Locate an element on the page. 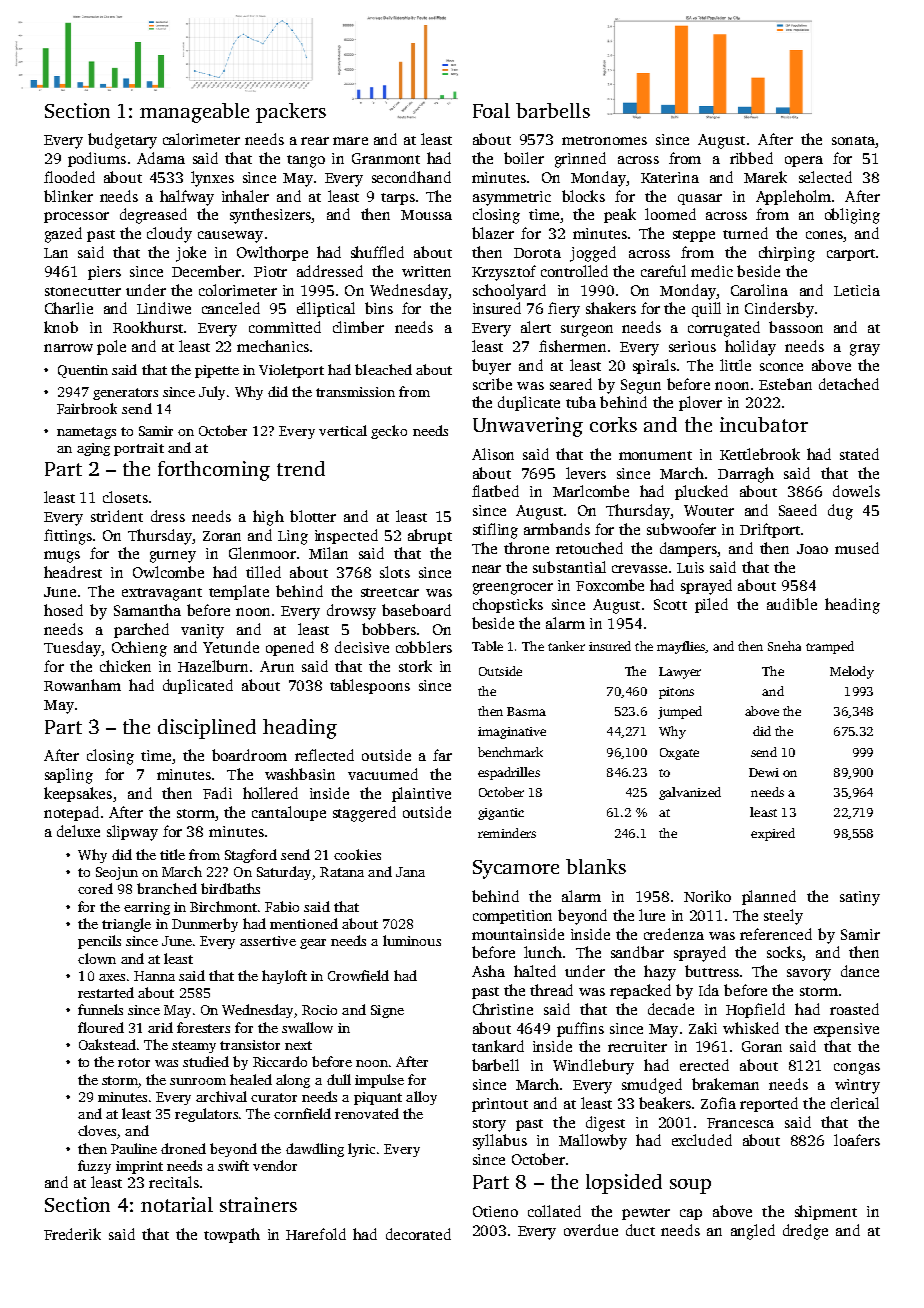  podiums is located at coordinates (97, 159).
